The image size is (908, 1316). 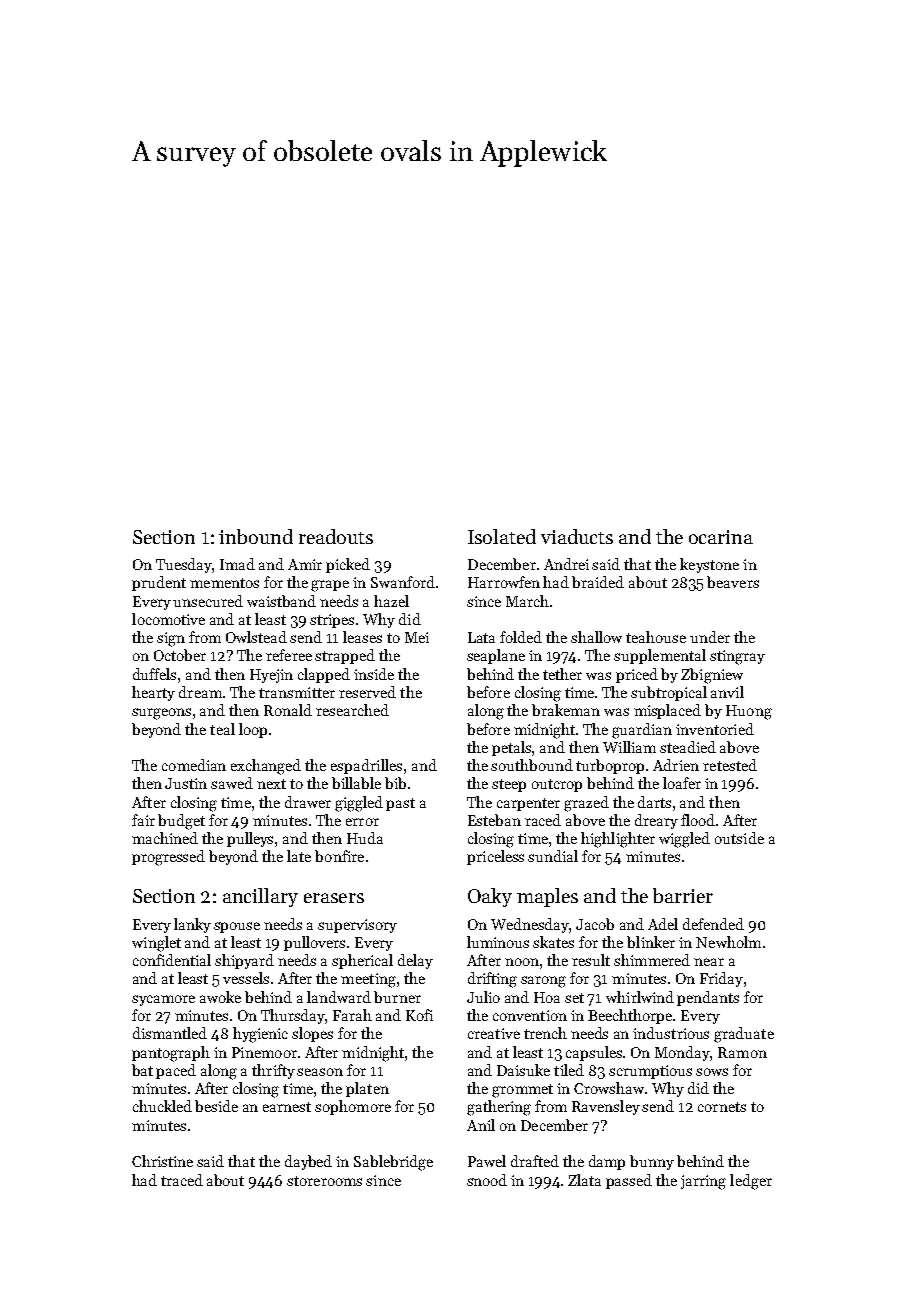 I want to click on winglet, so click(x=156, y=944).
